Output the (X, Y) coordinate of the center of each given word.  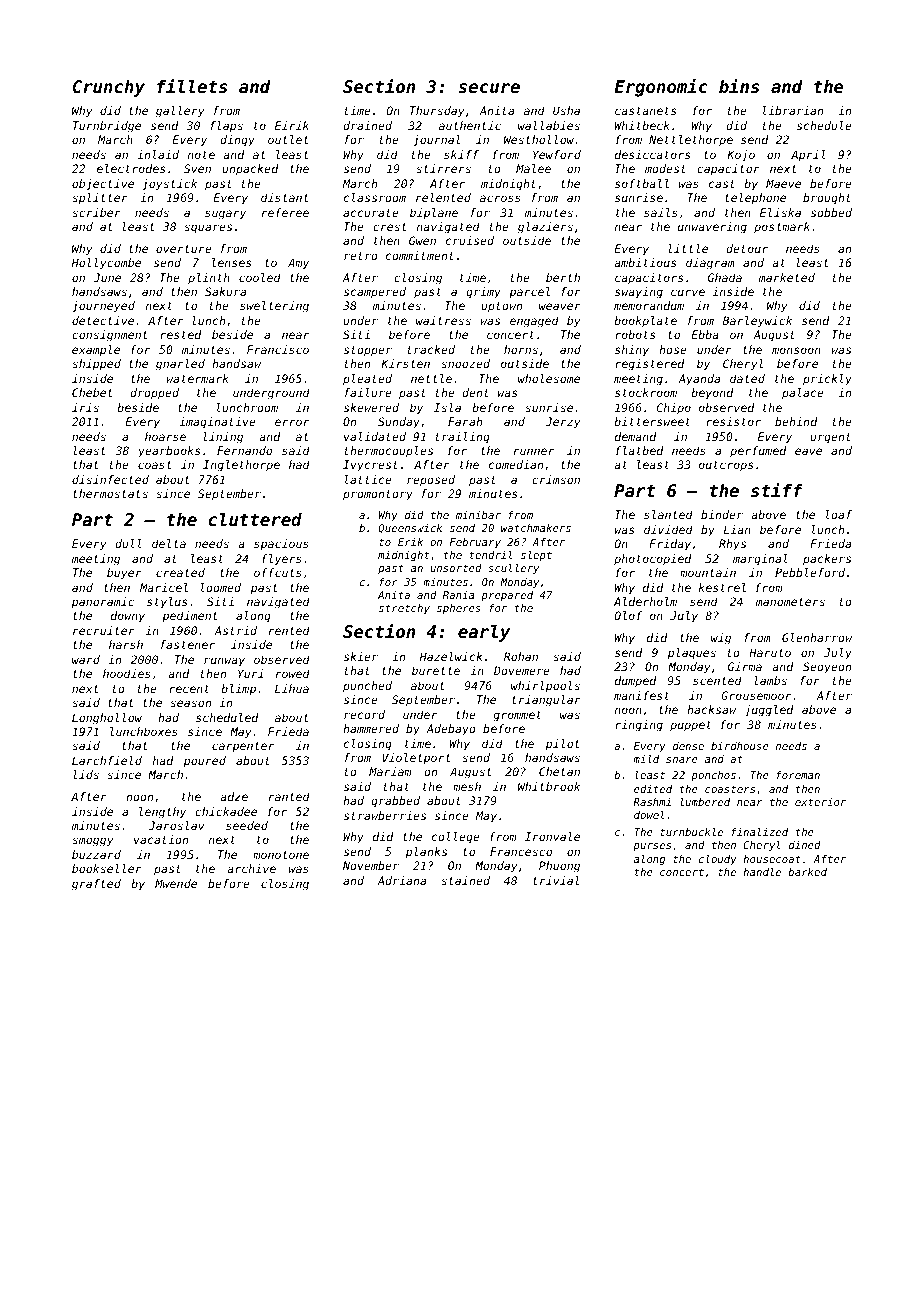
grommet (517, 716)
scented (717, 680)
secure (489, 88)
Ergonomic (661, 88)
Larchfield (107, 760)
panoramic (103, 603)
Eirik (292, 125)
